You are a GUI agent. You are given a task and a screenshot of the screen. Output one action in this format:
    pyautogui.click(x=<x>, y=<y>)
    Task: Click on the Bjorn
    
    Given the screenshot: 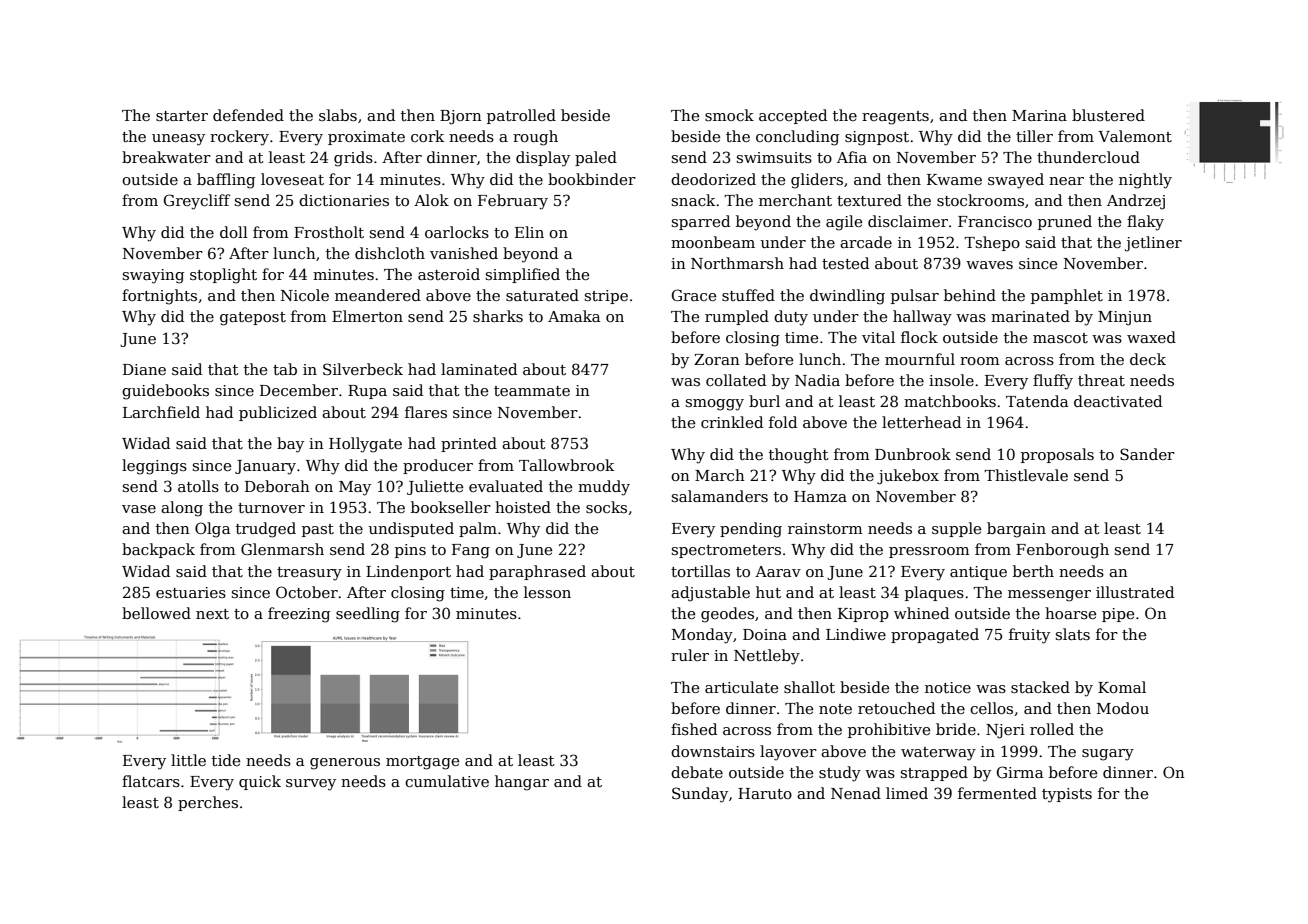 What is the action you would take?
    pyautogui.click(x=461, y=117)
